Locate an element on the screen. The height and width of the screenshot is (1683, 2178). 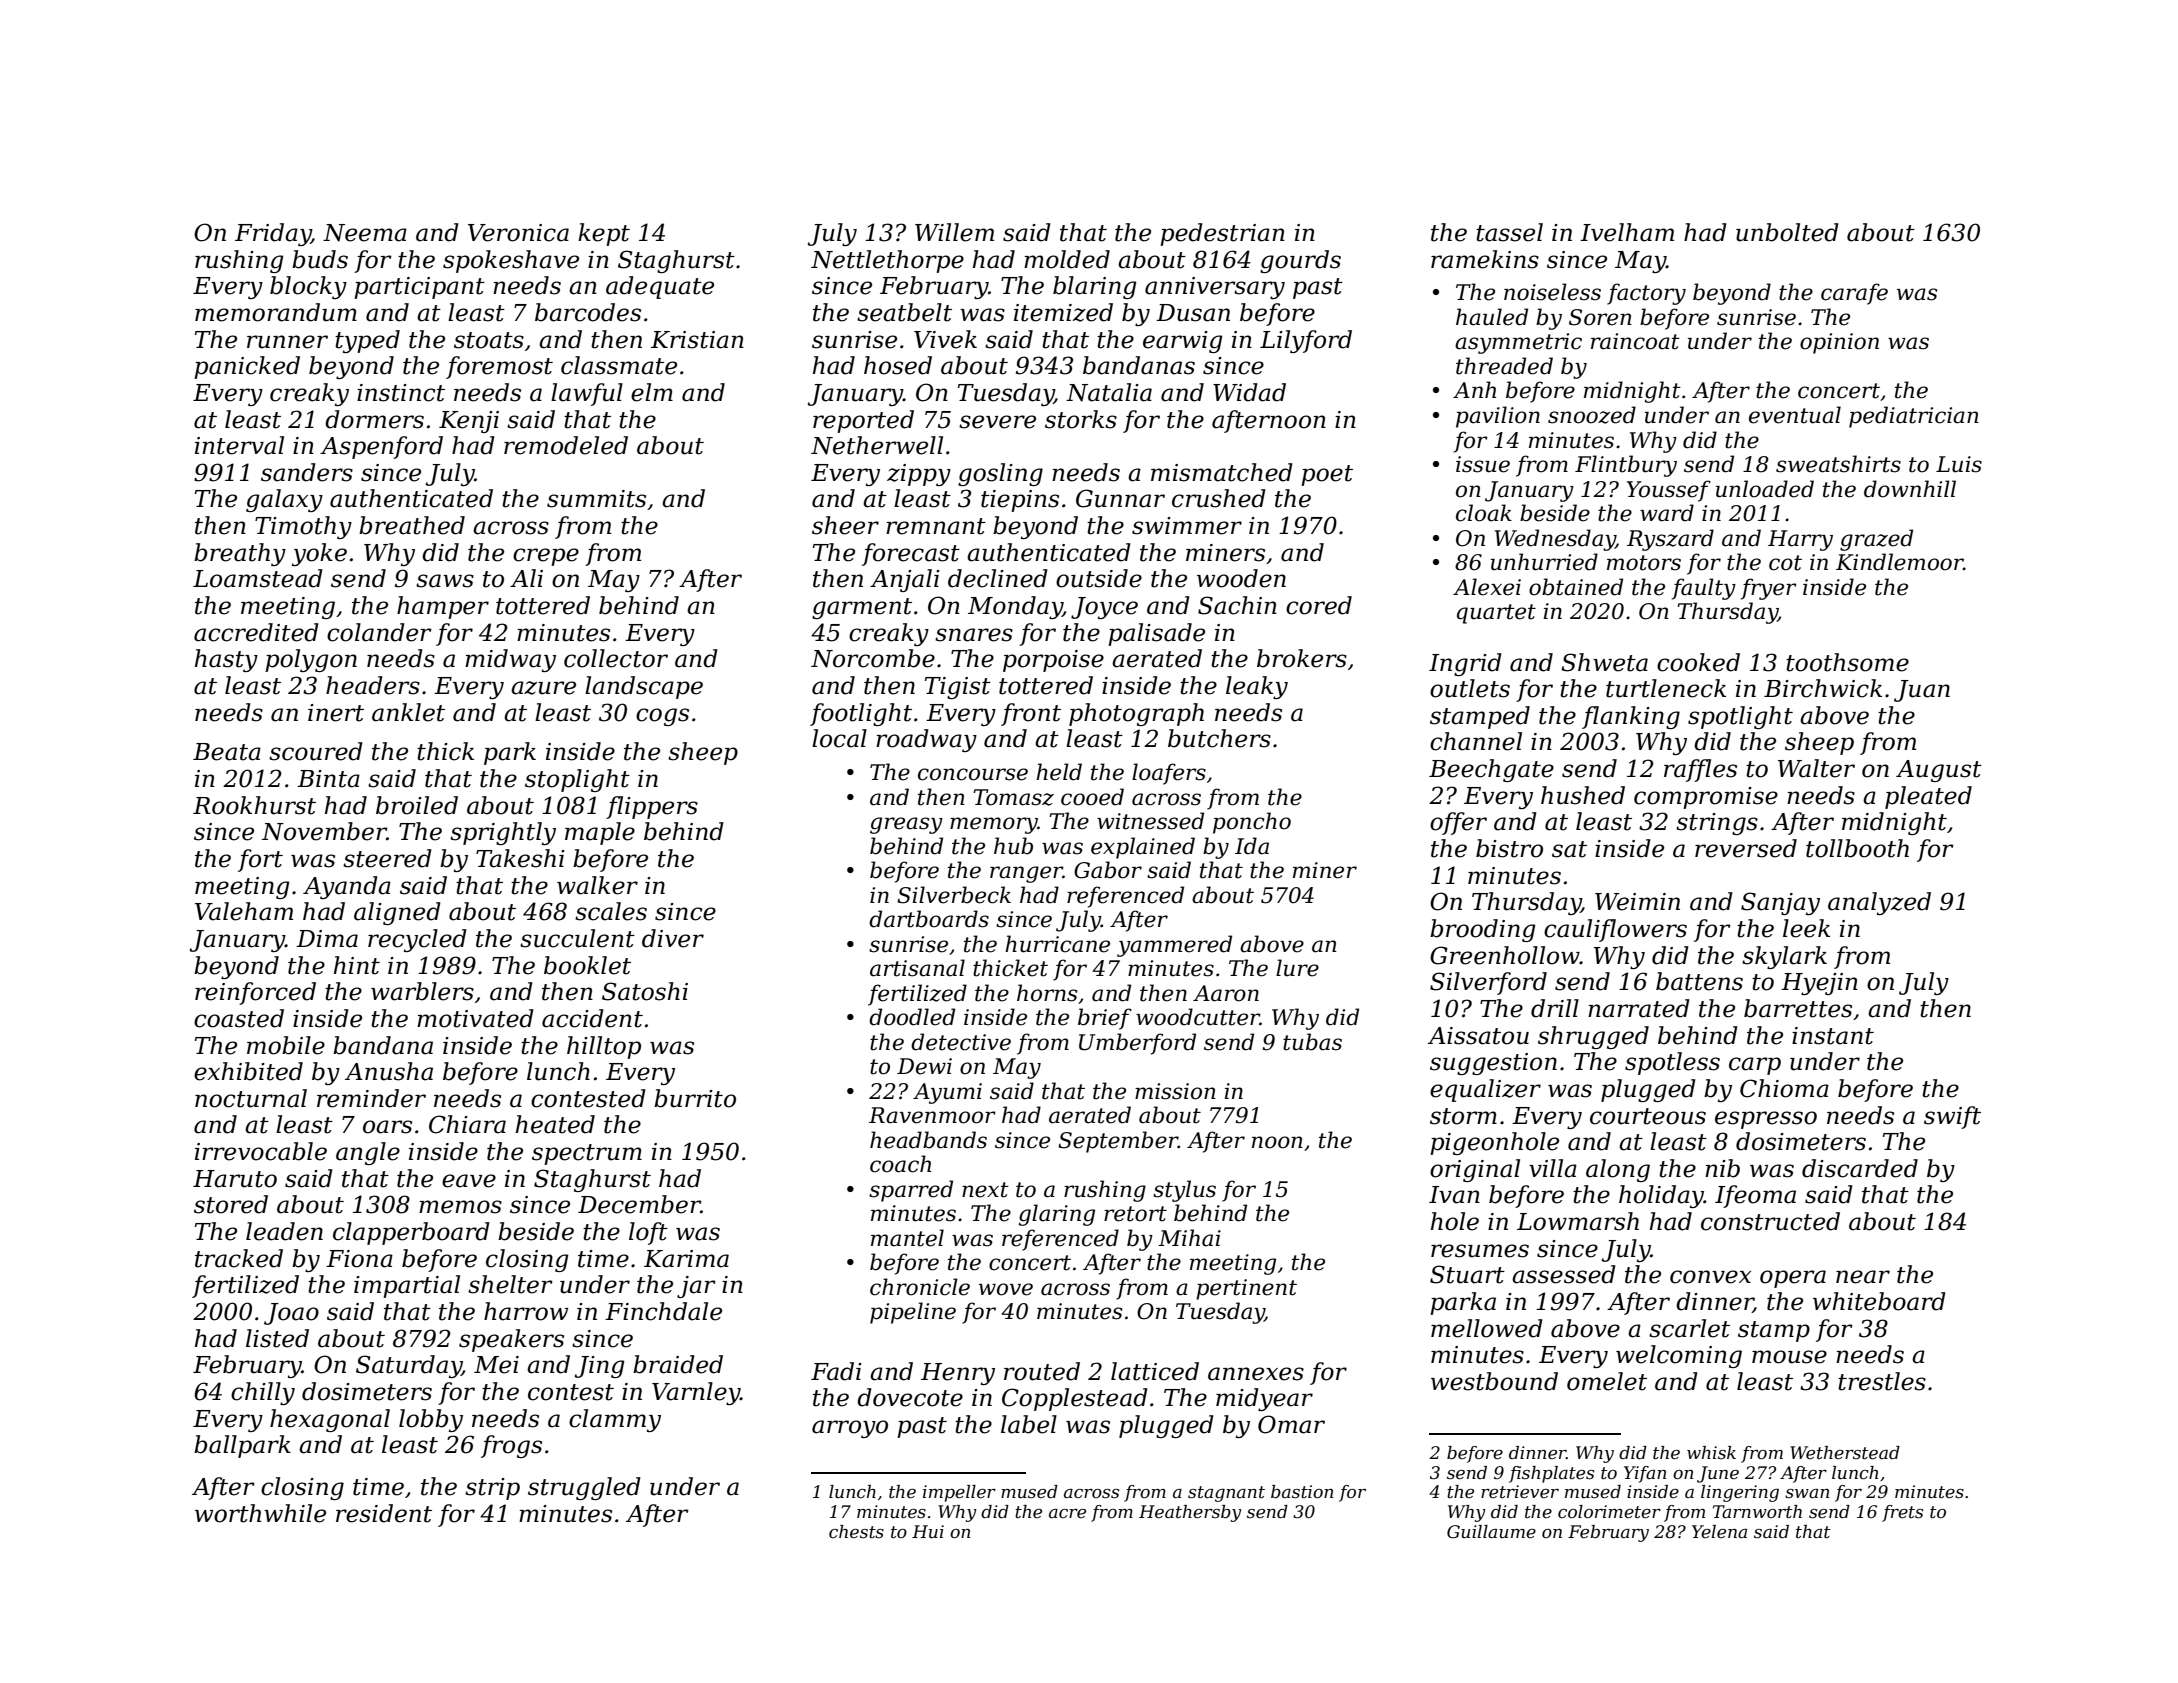
near is located at coordinates (1863, 1277).
